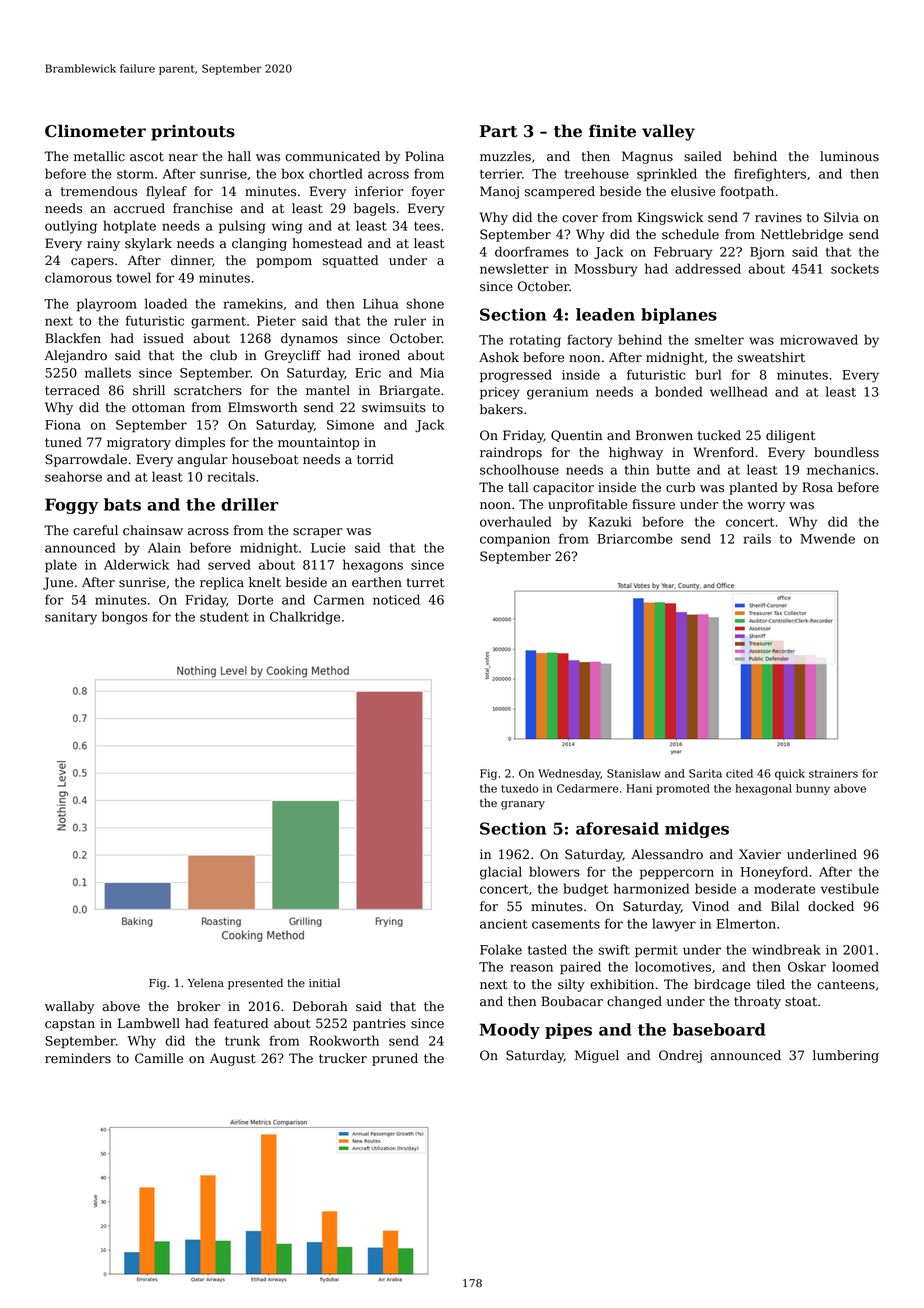  Describe the element at coordinates (523, 805) in the screenshot. I see `granary` at that location.
